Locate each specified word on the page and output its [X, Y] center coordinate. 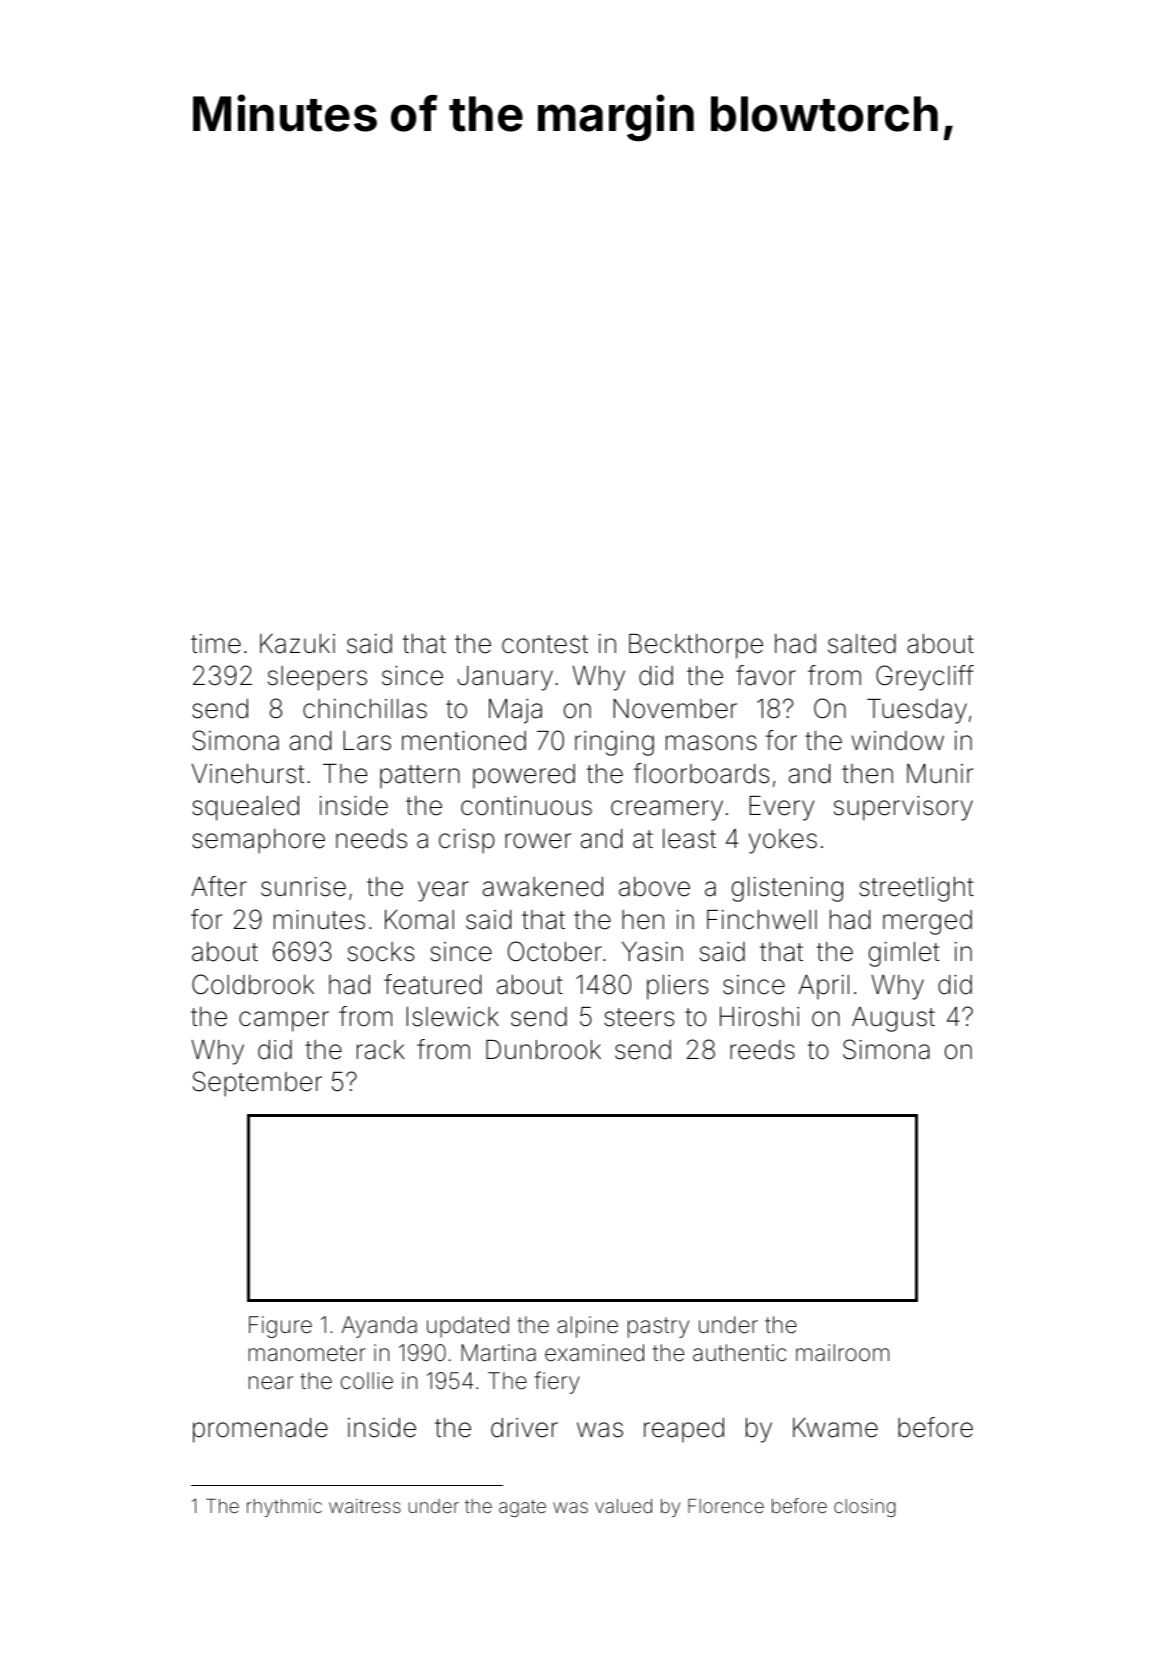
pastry [658, 1327]
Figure [280, 1327]
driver [524, 1428]
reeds [762, 1050]
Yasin [652, 952]
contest [545, 644]
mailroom [842, 1353]
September [257, 1084]
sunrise [303, 887]
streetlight [916, 889]
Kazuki [297, 644]
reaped [684, 1430]
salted [862, 644]
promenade [260, 1430]
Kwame [835, 1428]
